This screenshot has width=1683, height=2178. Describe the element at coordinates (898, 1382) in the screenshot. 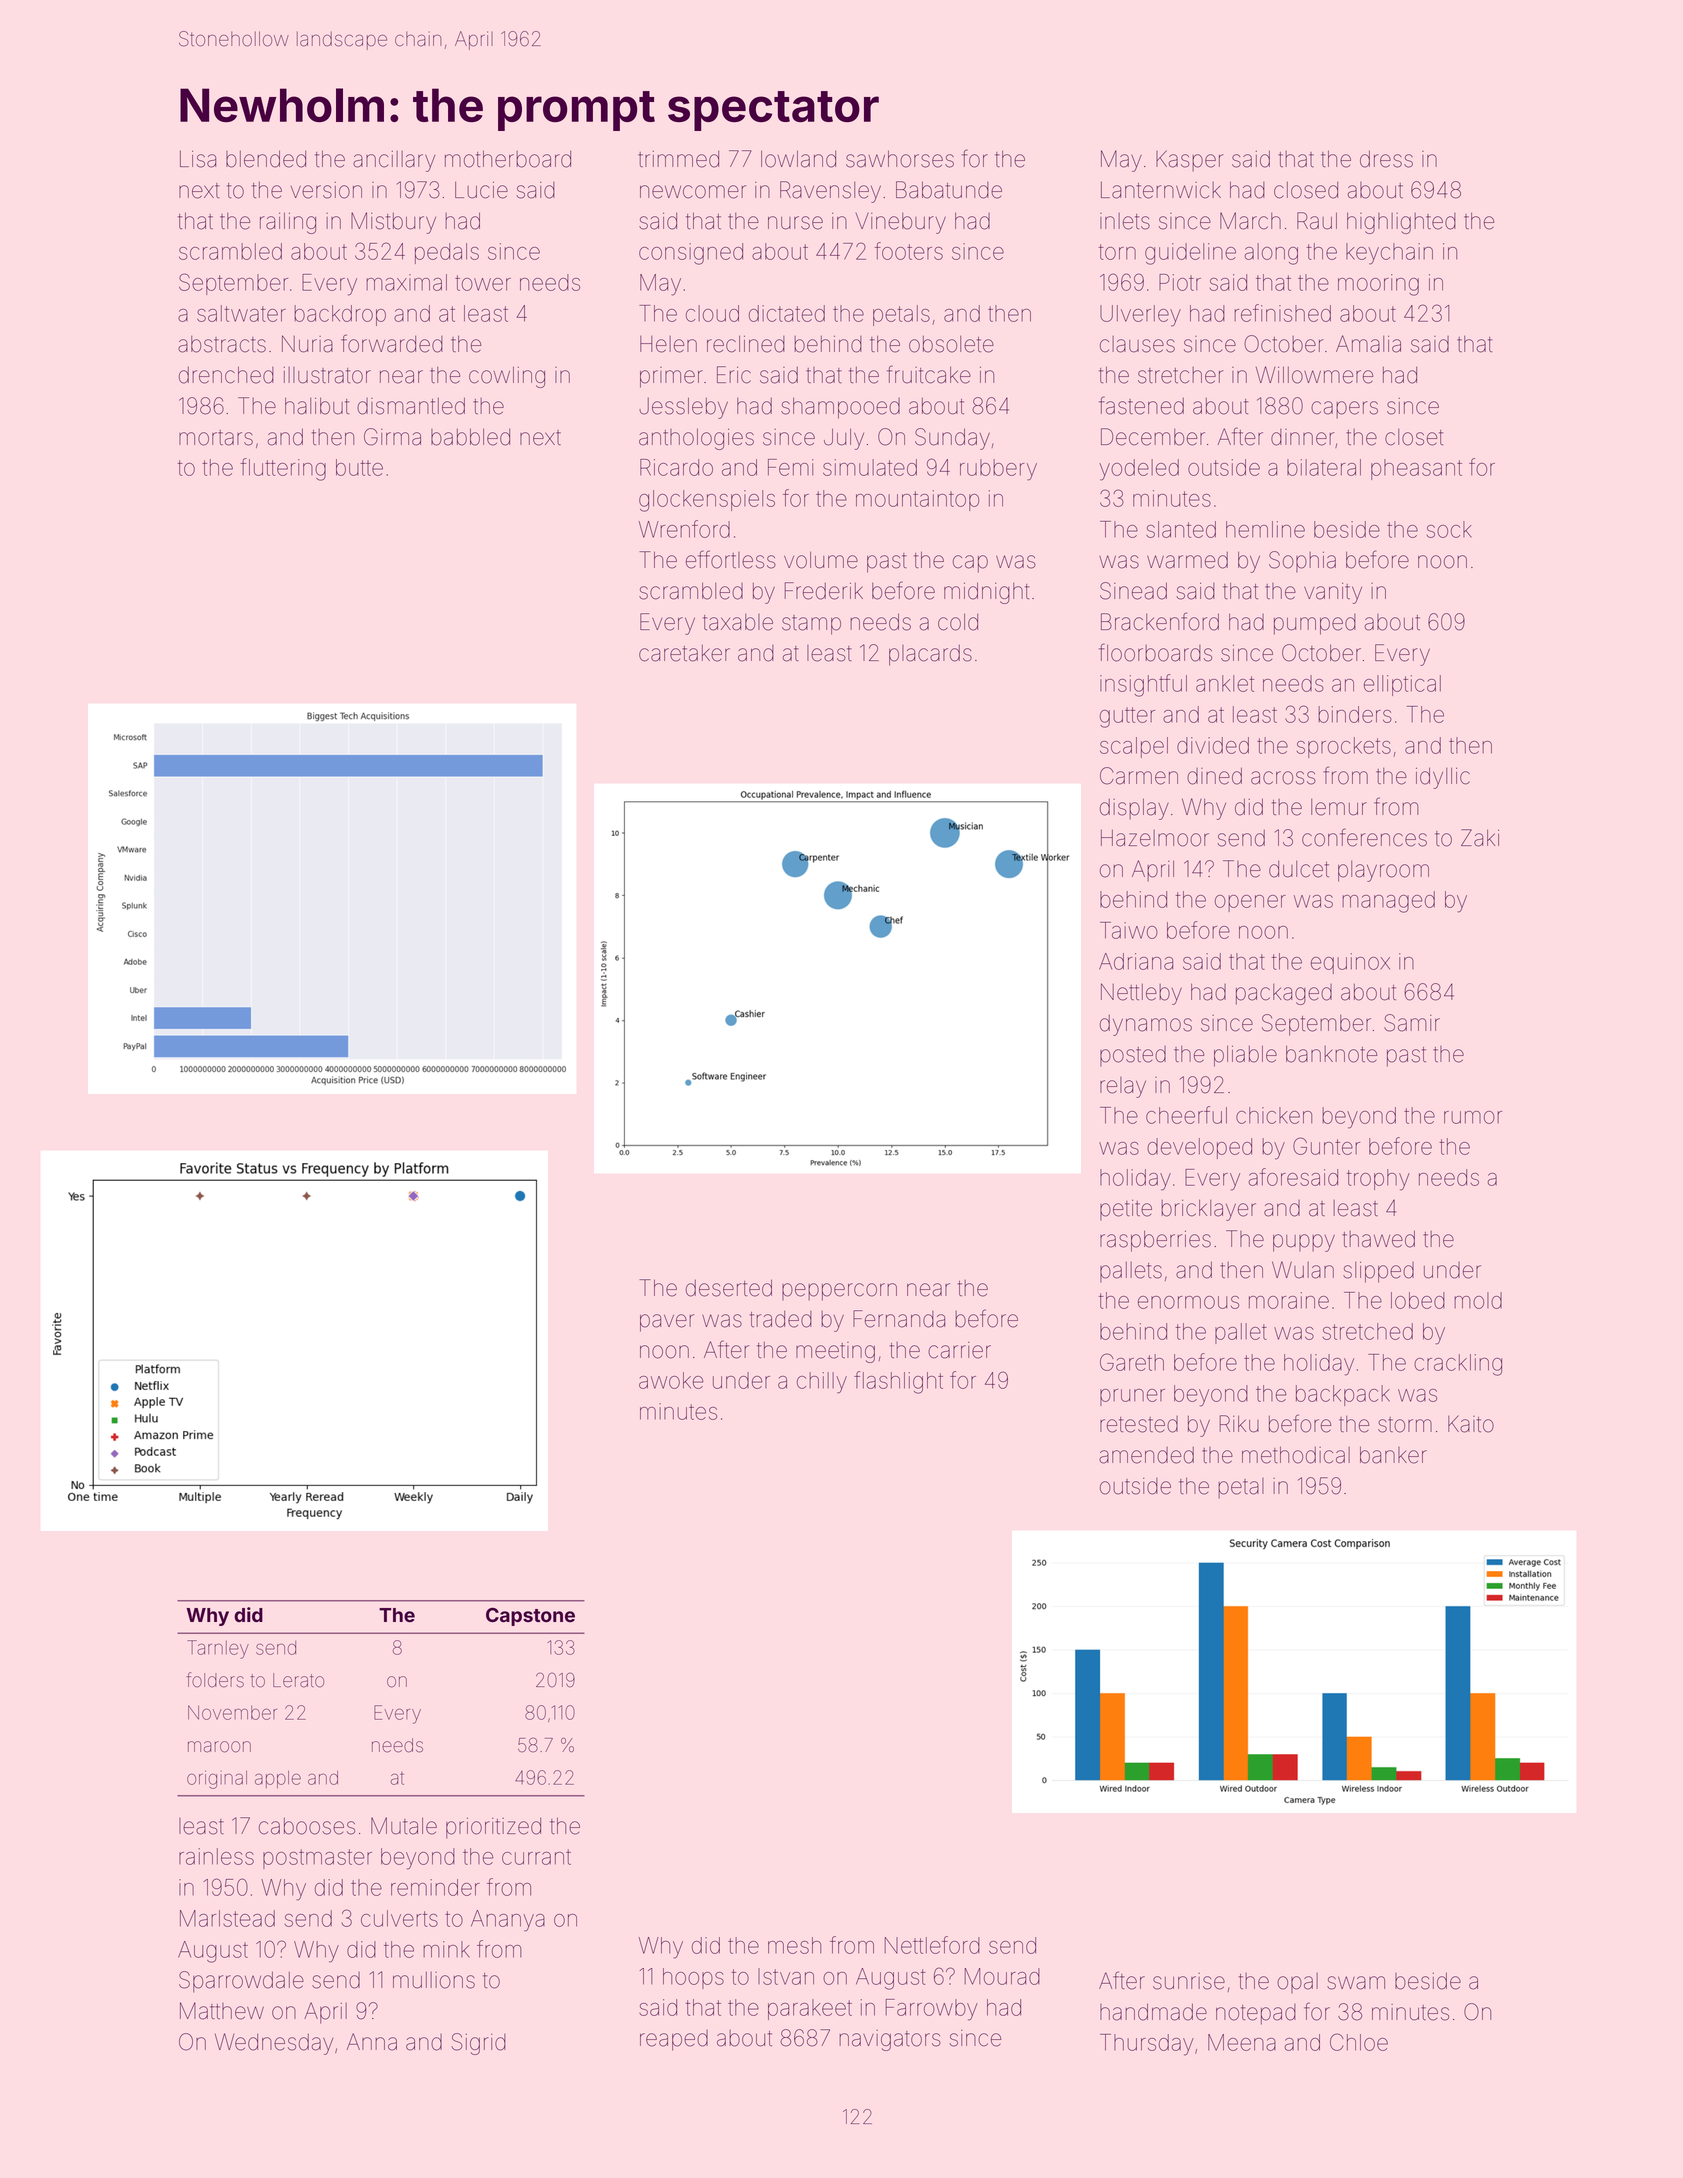

I see `flashlight` at that location.
